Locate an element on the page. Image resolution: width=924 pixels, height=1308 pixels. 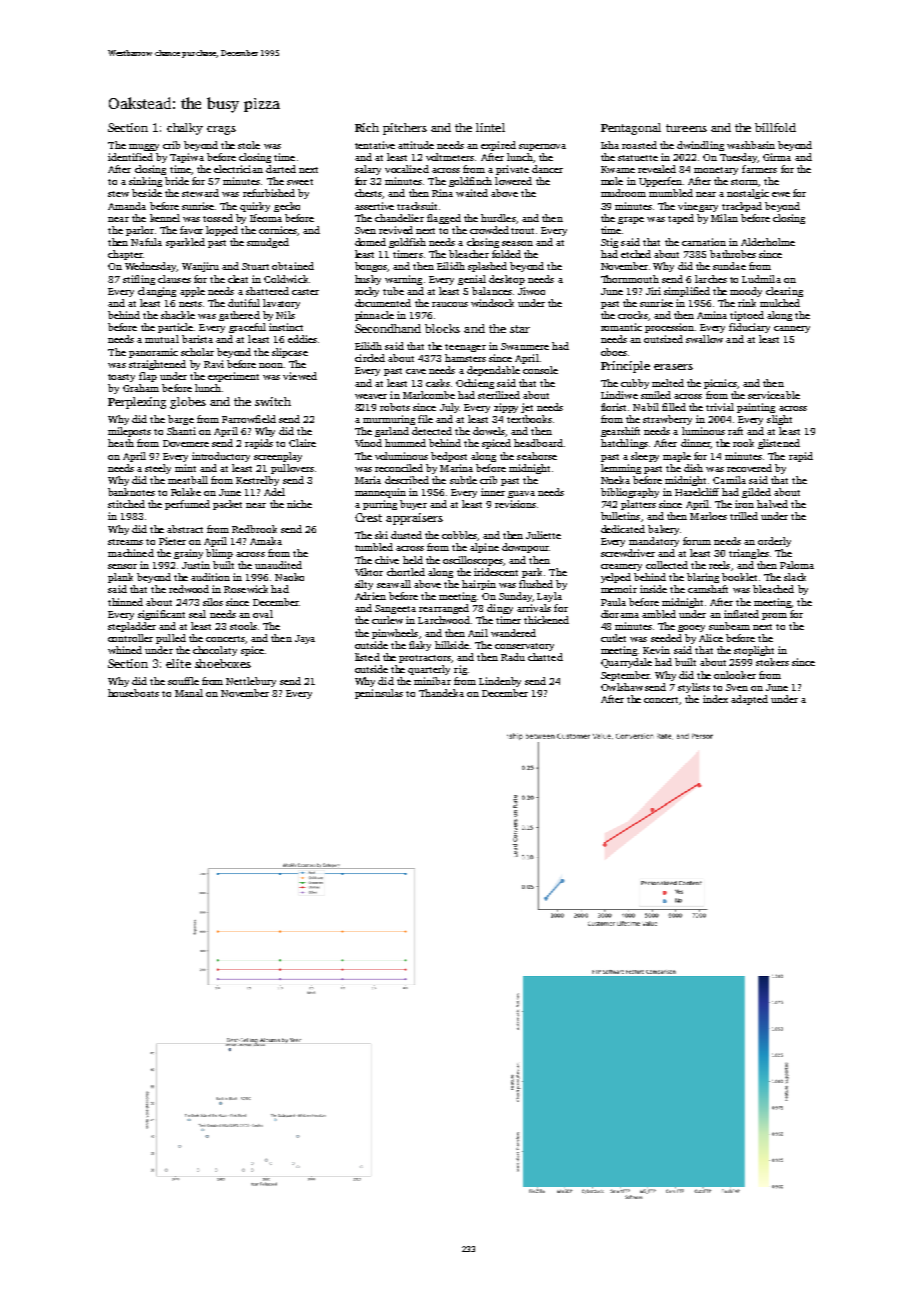
Manal is located at coordinates (189, 693).
